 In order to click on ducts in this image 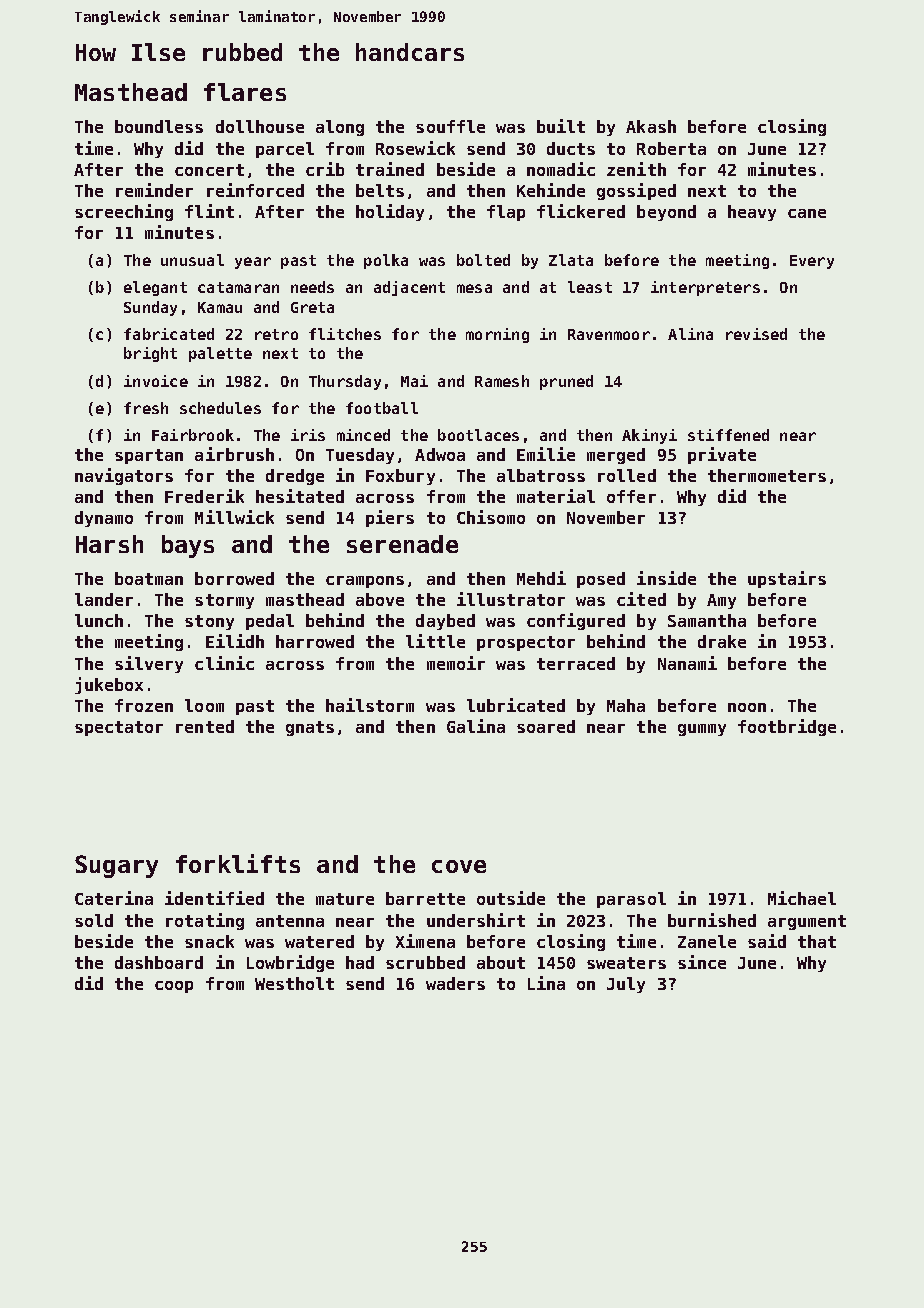, I will do `click(571, 148)`.
